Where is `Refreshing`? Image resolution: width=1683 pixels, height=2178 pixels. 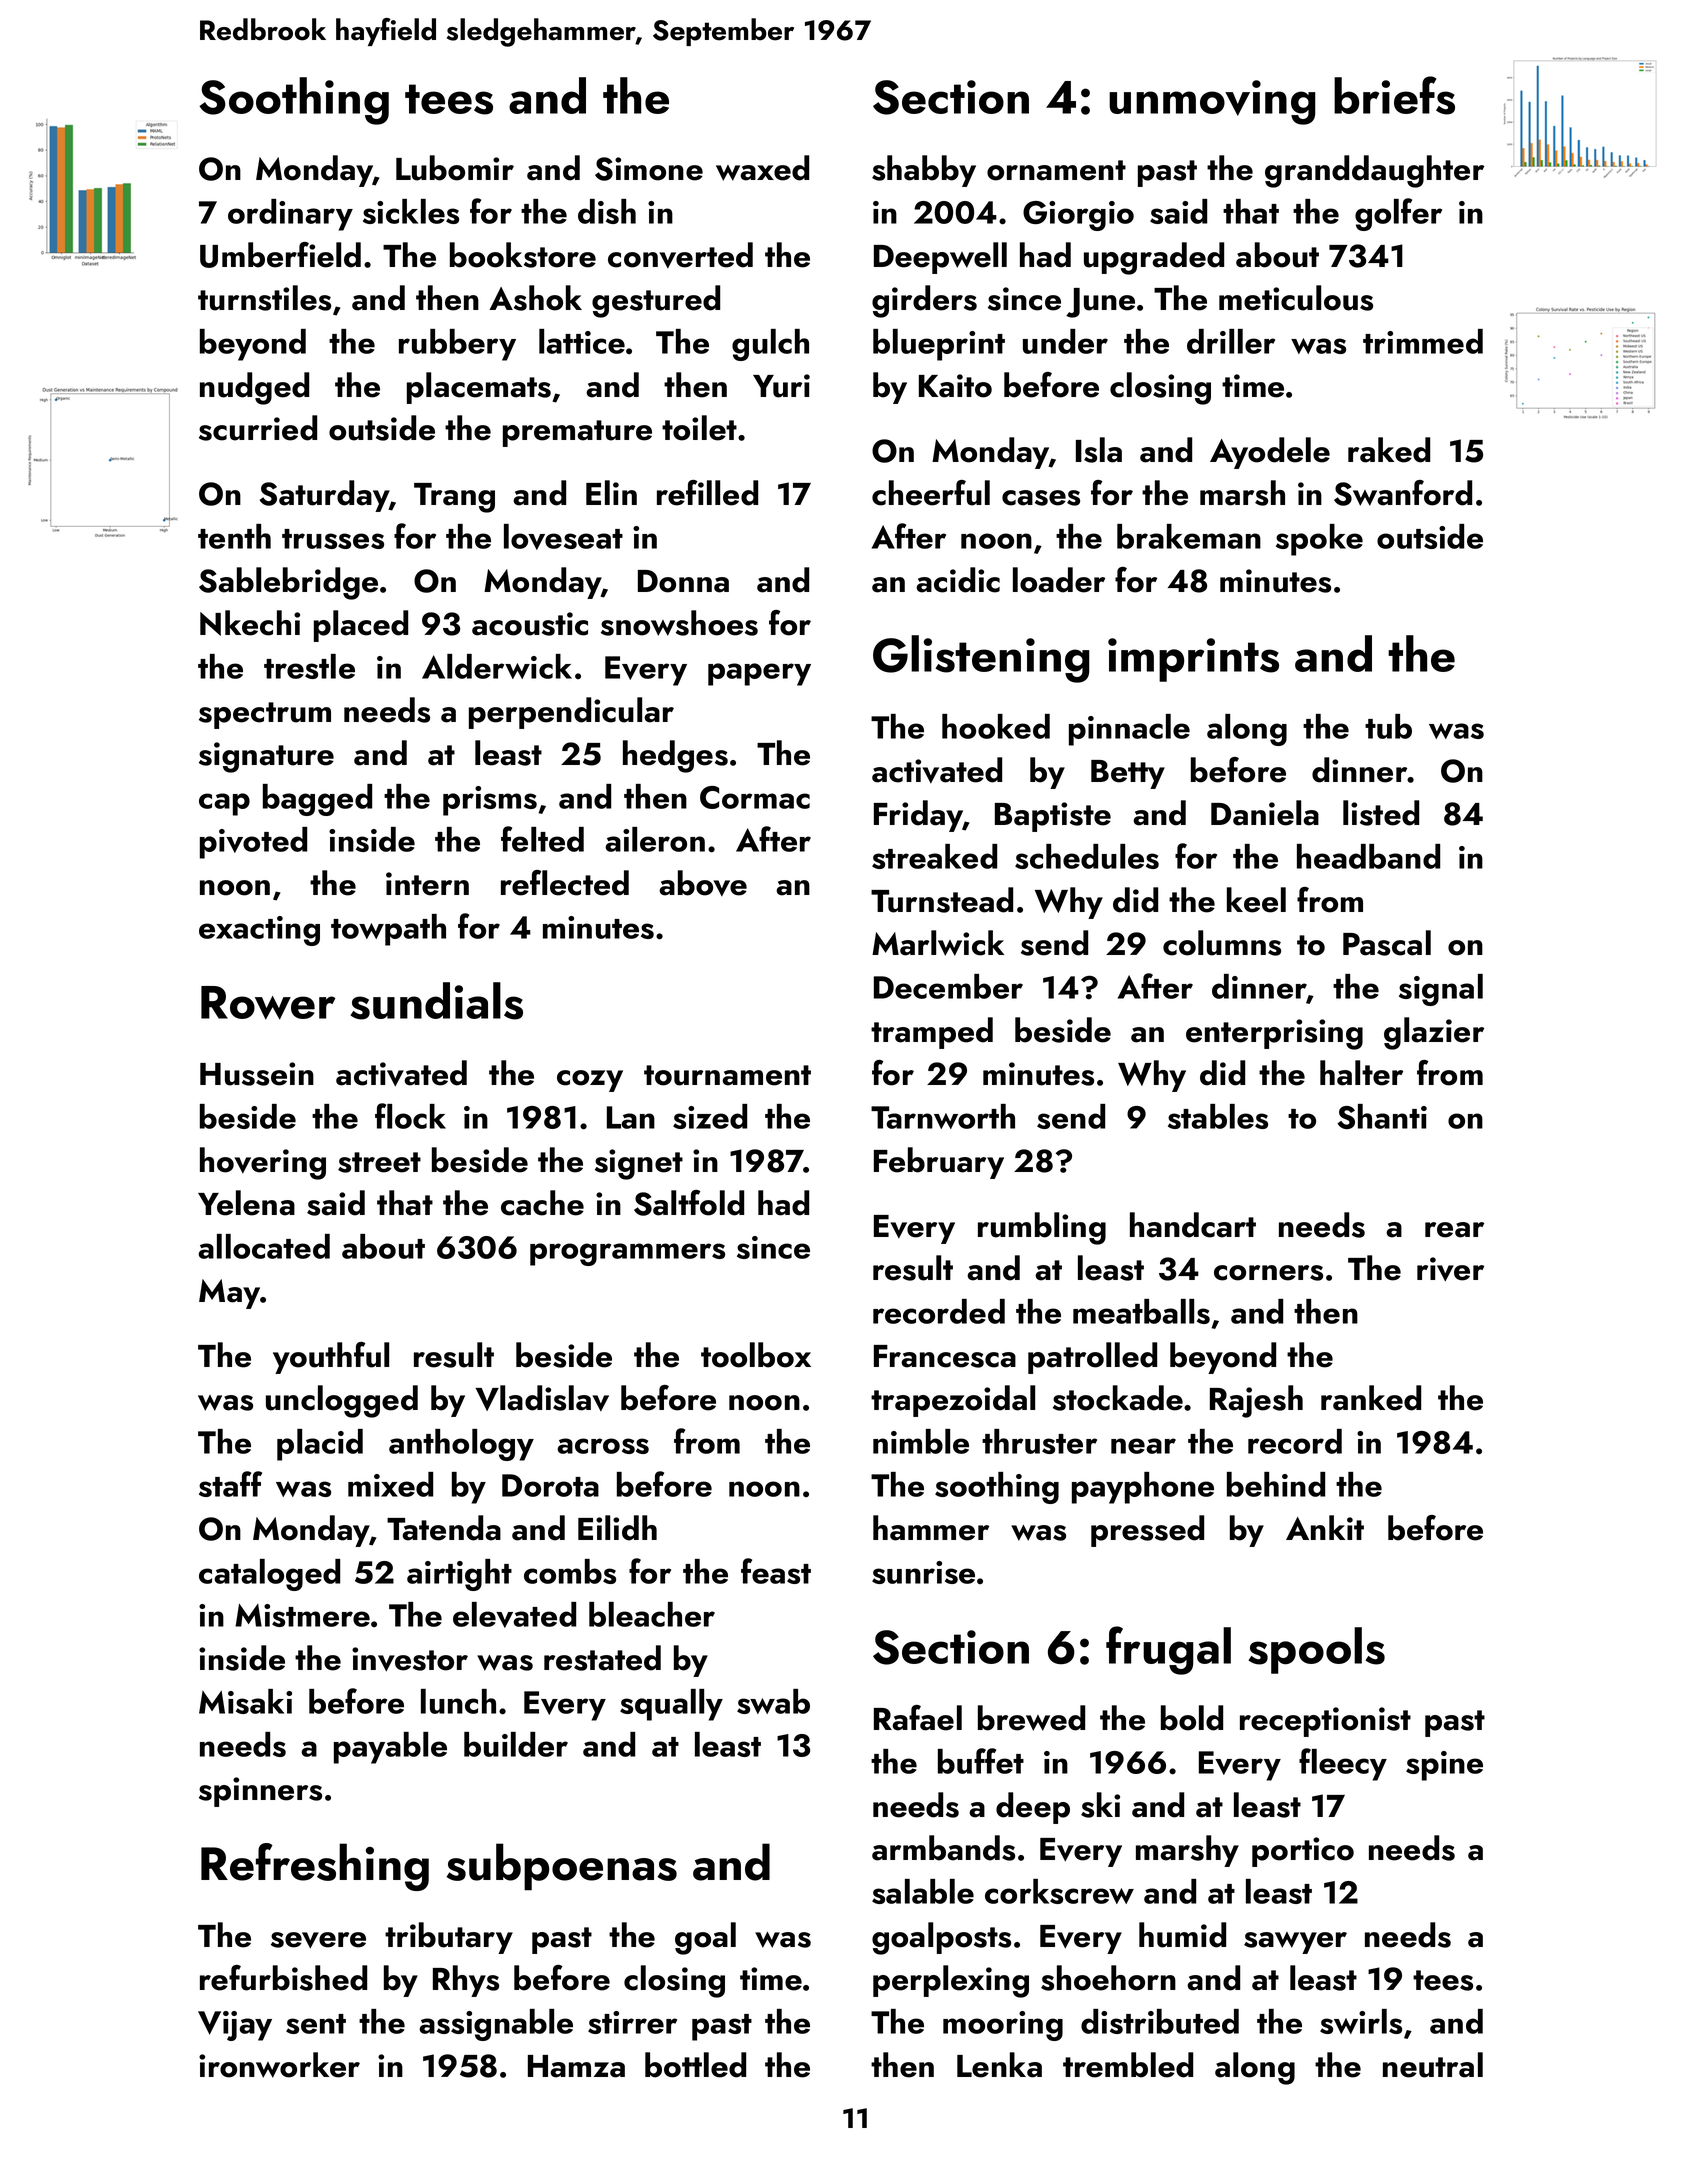
Refreshing is located at coordinates (315, 1867).
